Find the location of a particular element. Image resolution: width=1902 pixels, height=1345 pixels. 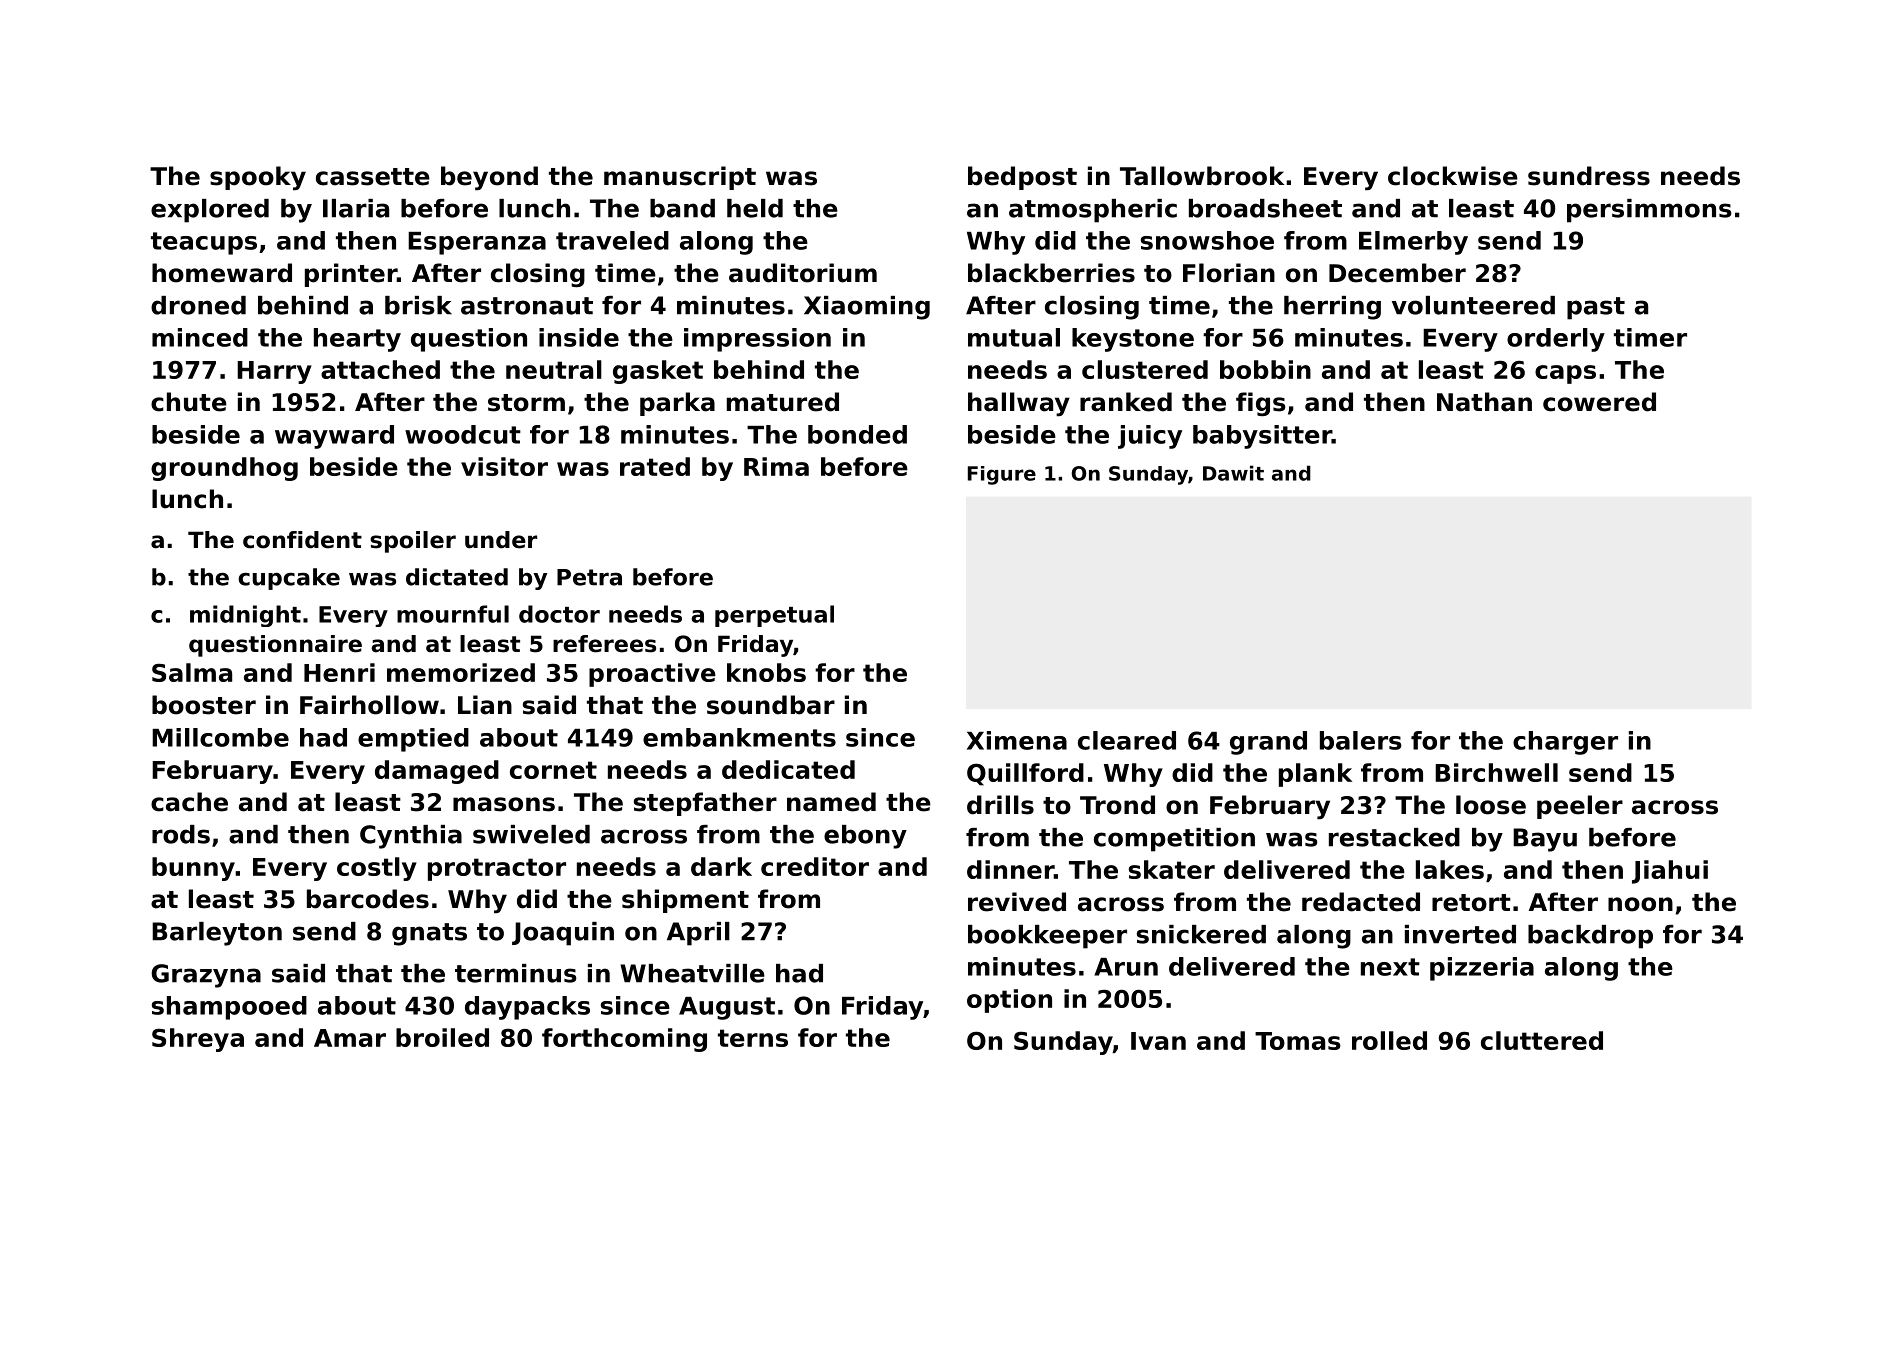

Birchwell is located at coordinates (1496, 772).
